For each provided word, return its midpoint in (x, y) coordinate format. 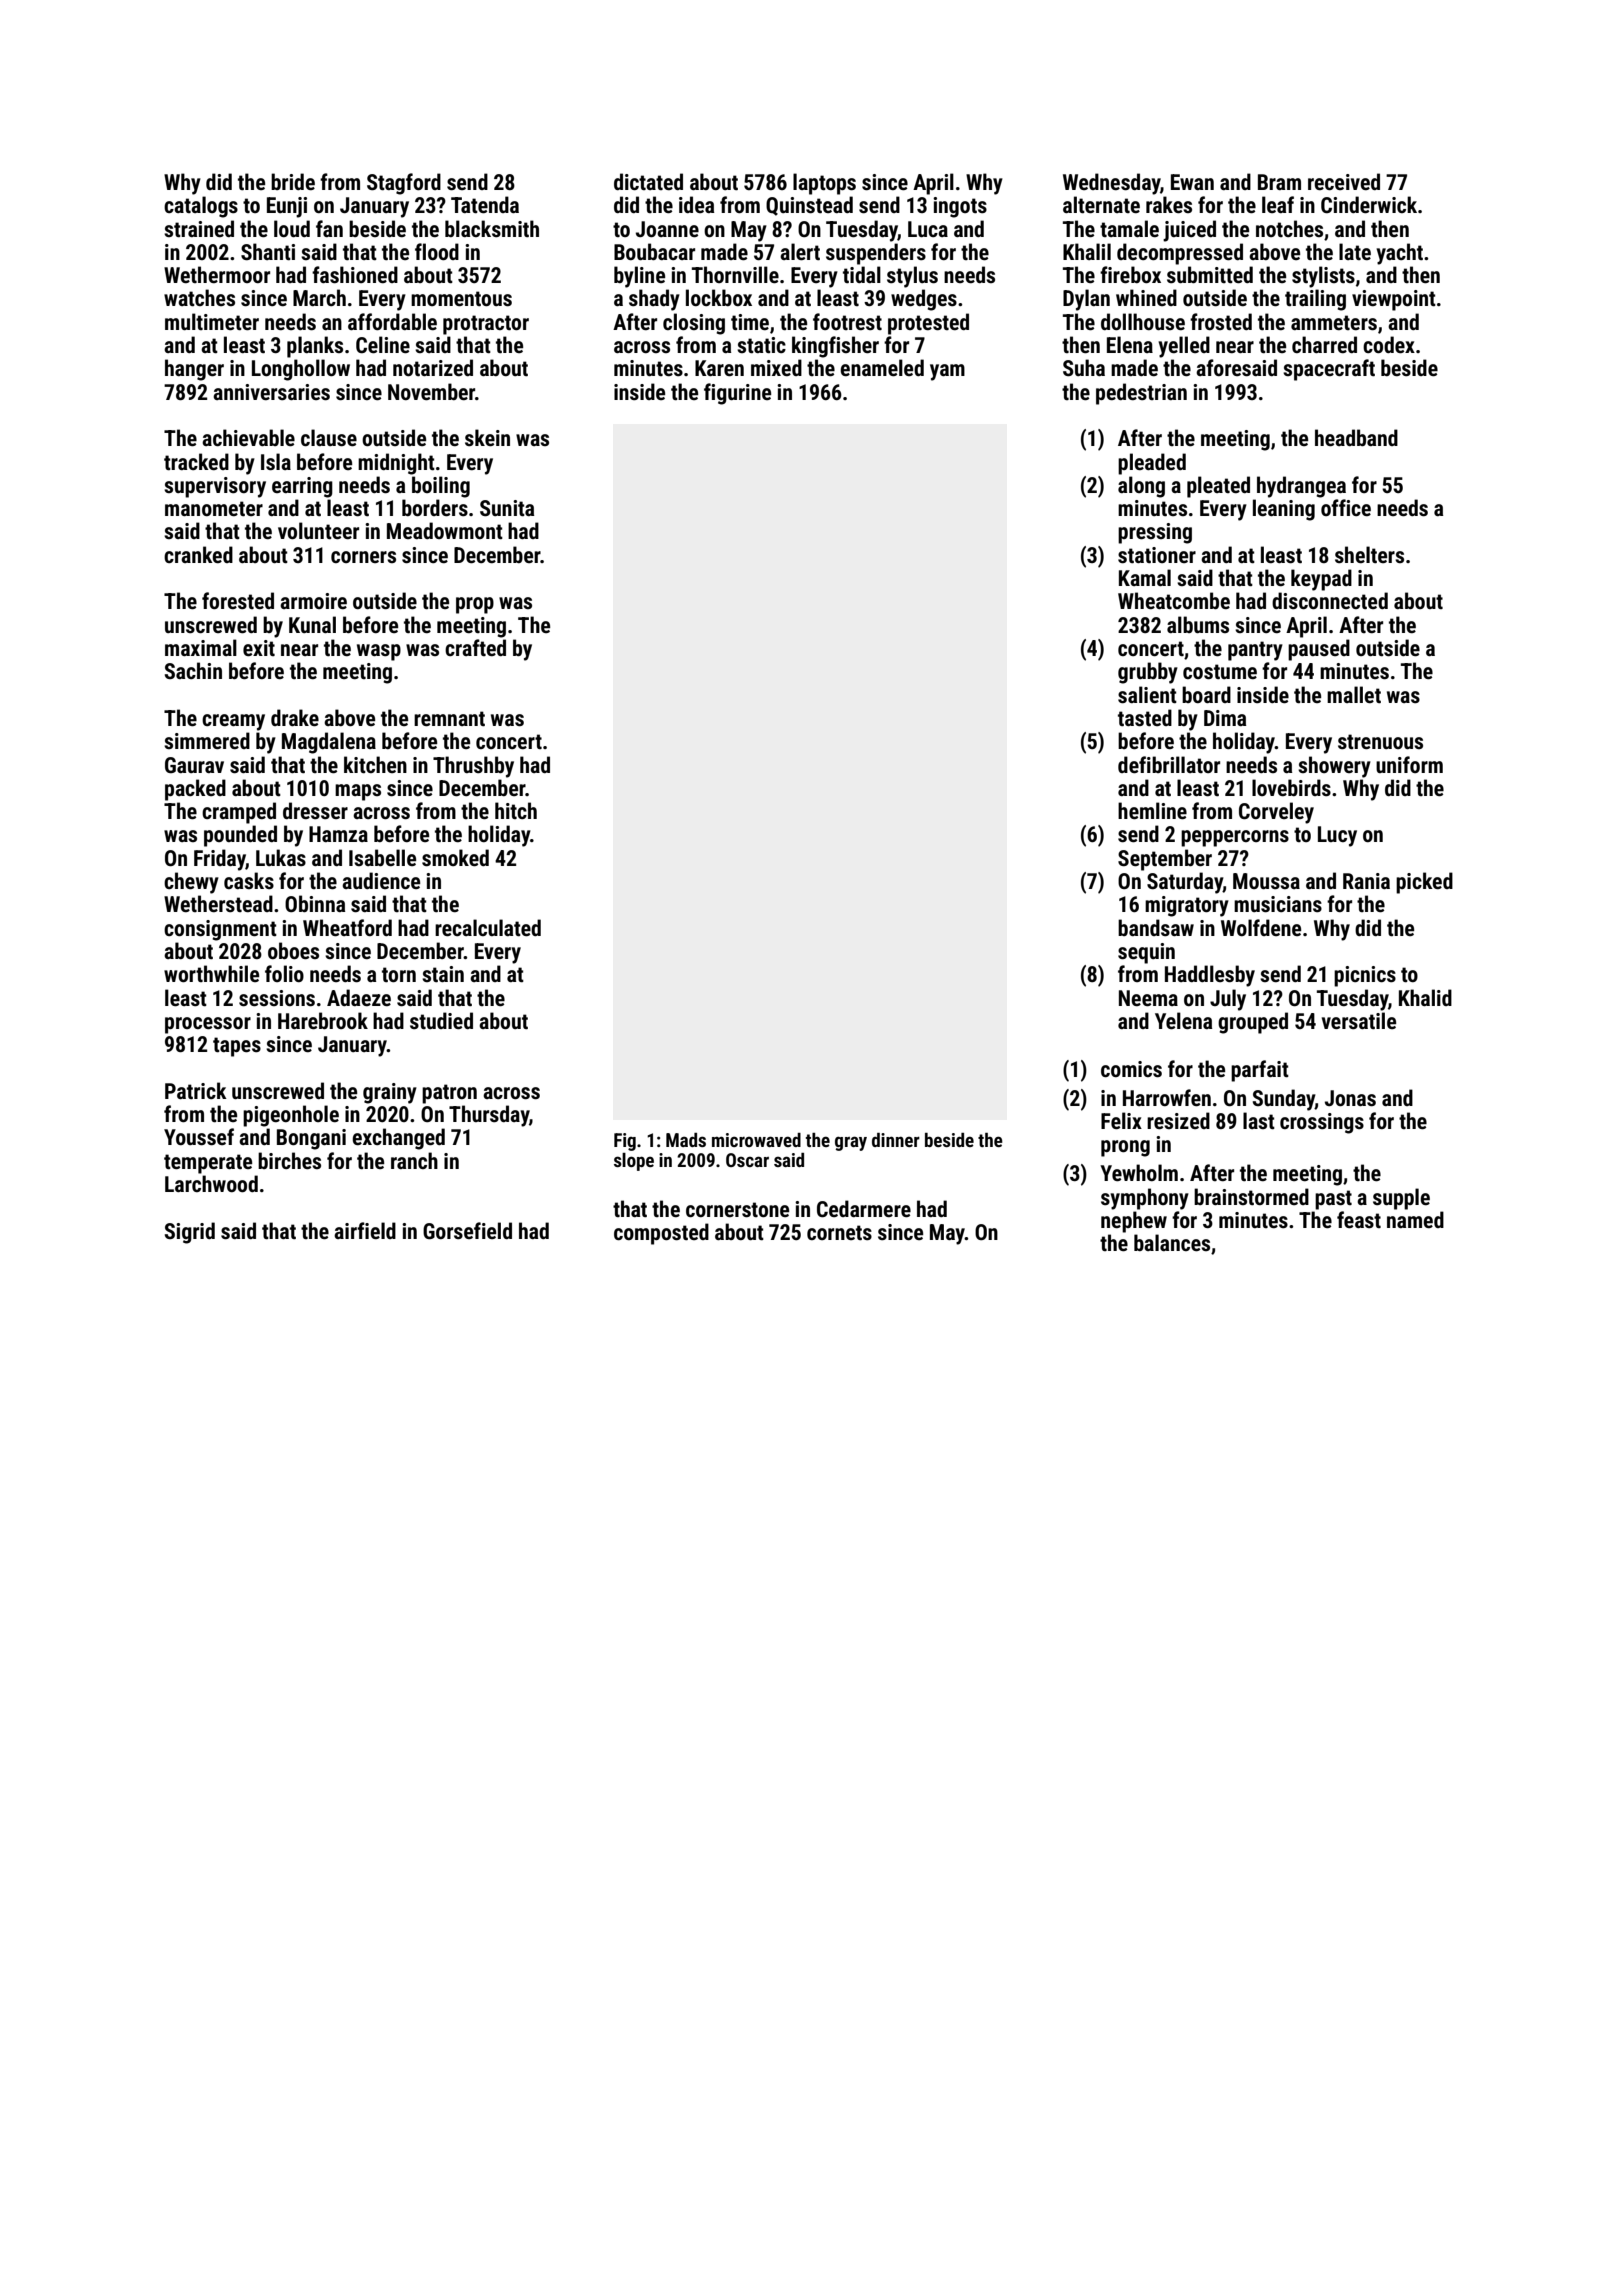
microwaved (756, 1140)
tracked (196, 462)
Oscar (747, 1160)
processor (208, 1025)
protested (928, 324)
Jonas (1350, 1098)
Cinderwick (1369, 205)
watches (199, 298)
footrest (847, 322)
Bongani (311, 1139)
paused (1319, 650)
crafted (475, 647)
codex (1389, 345)
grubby (1148, 673)
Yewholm (1139, 1173)
